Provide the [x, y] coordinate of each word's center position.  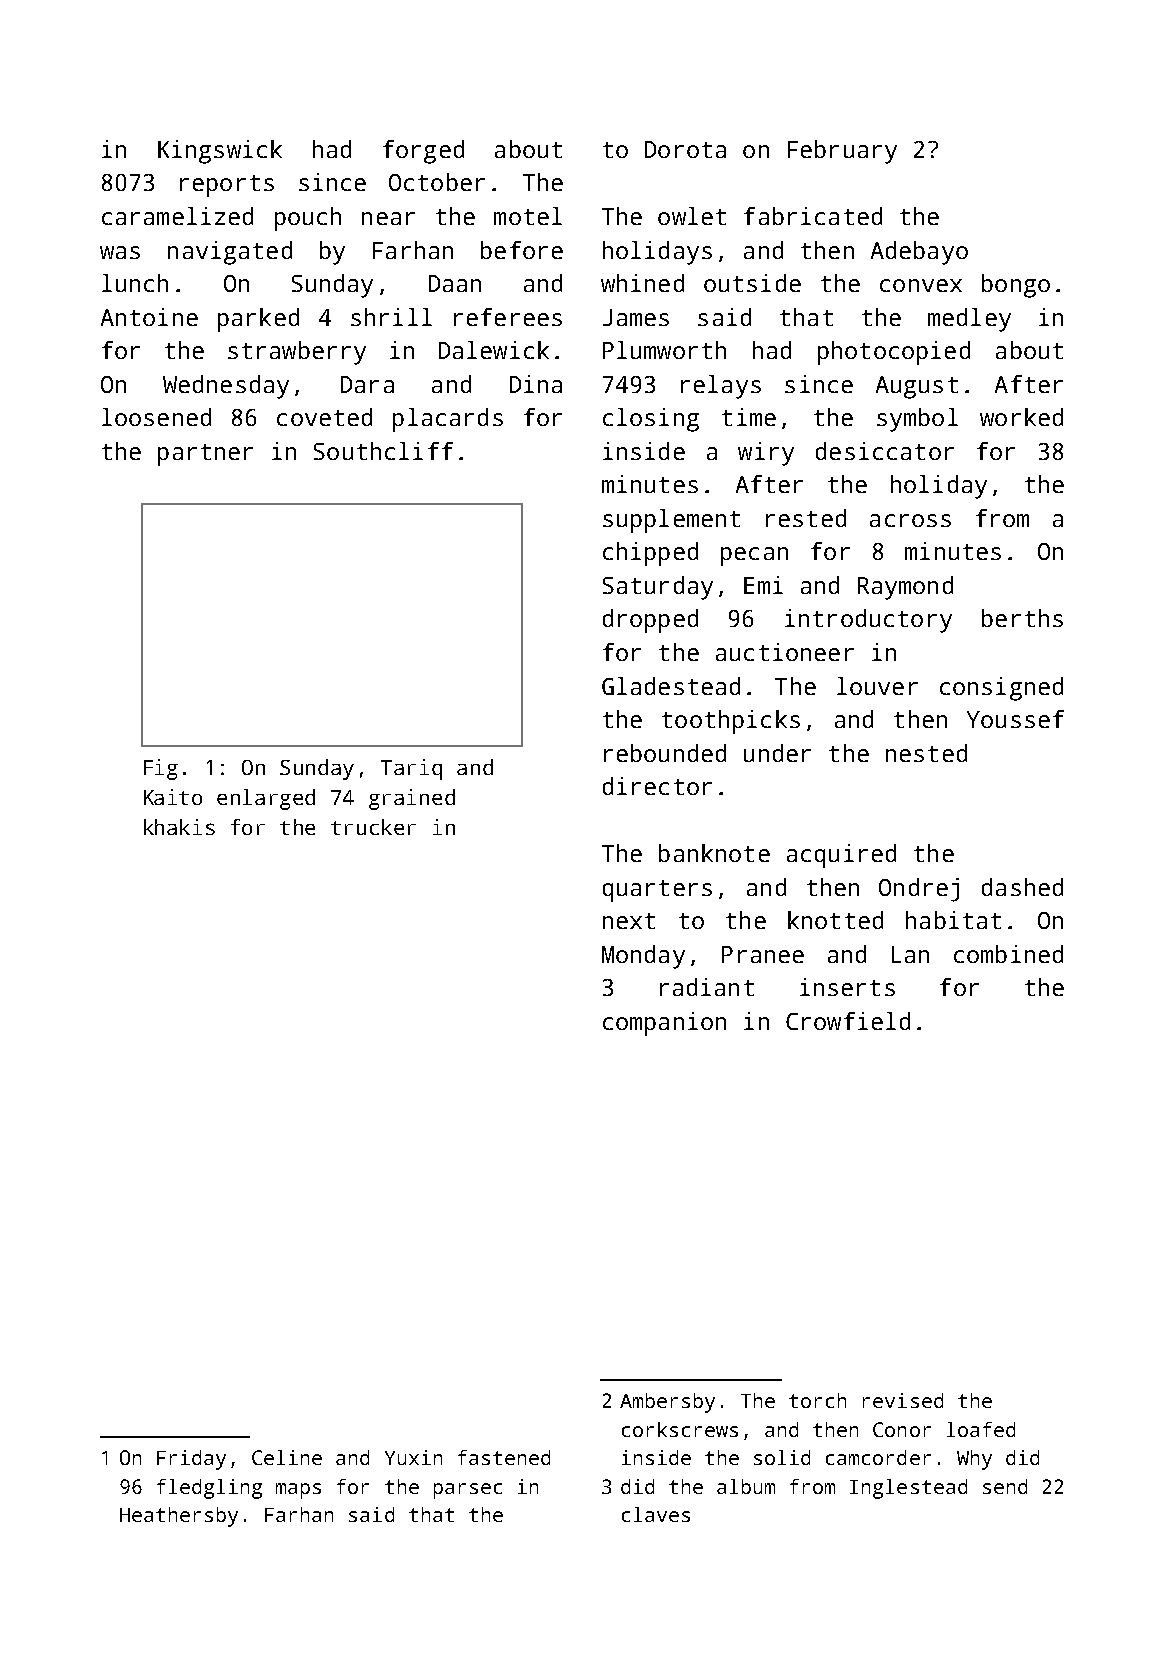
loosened [156, 417]
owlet [692, 216]
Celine [287, 1457]
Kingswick [220, 152]
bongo [1016, 286]
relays [721, 387]
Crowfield [848, 1021]
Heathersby [179, 1517]
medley [969, 320]
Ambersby [667, 1403]
